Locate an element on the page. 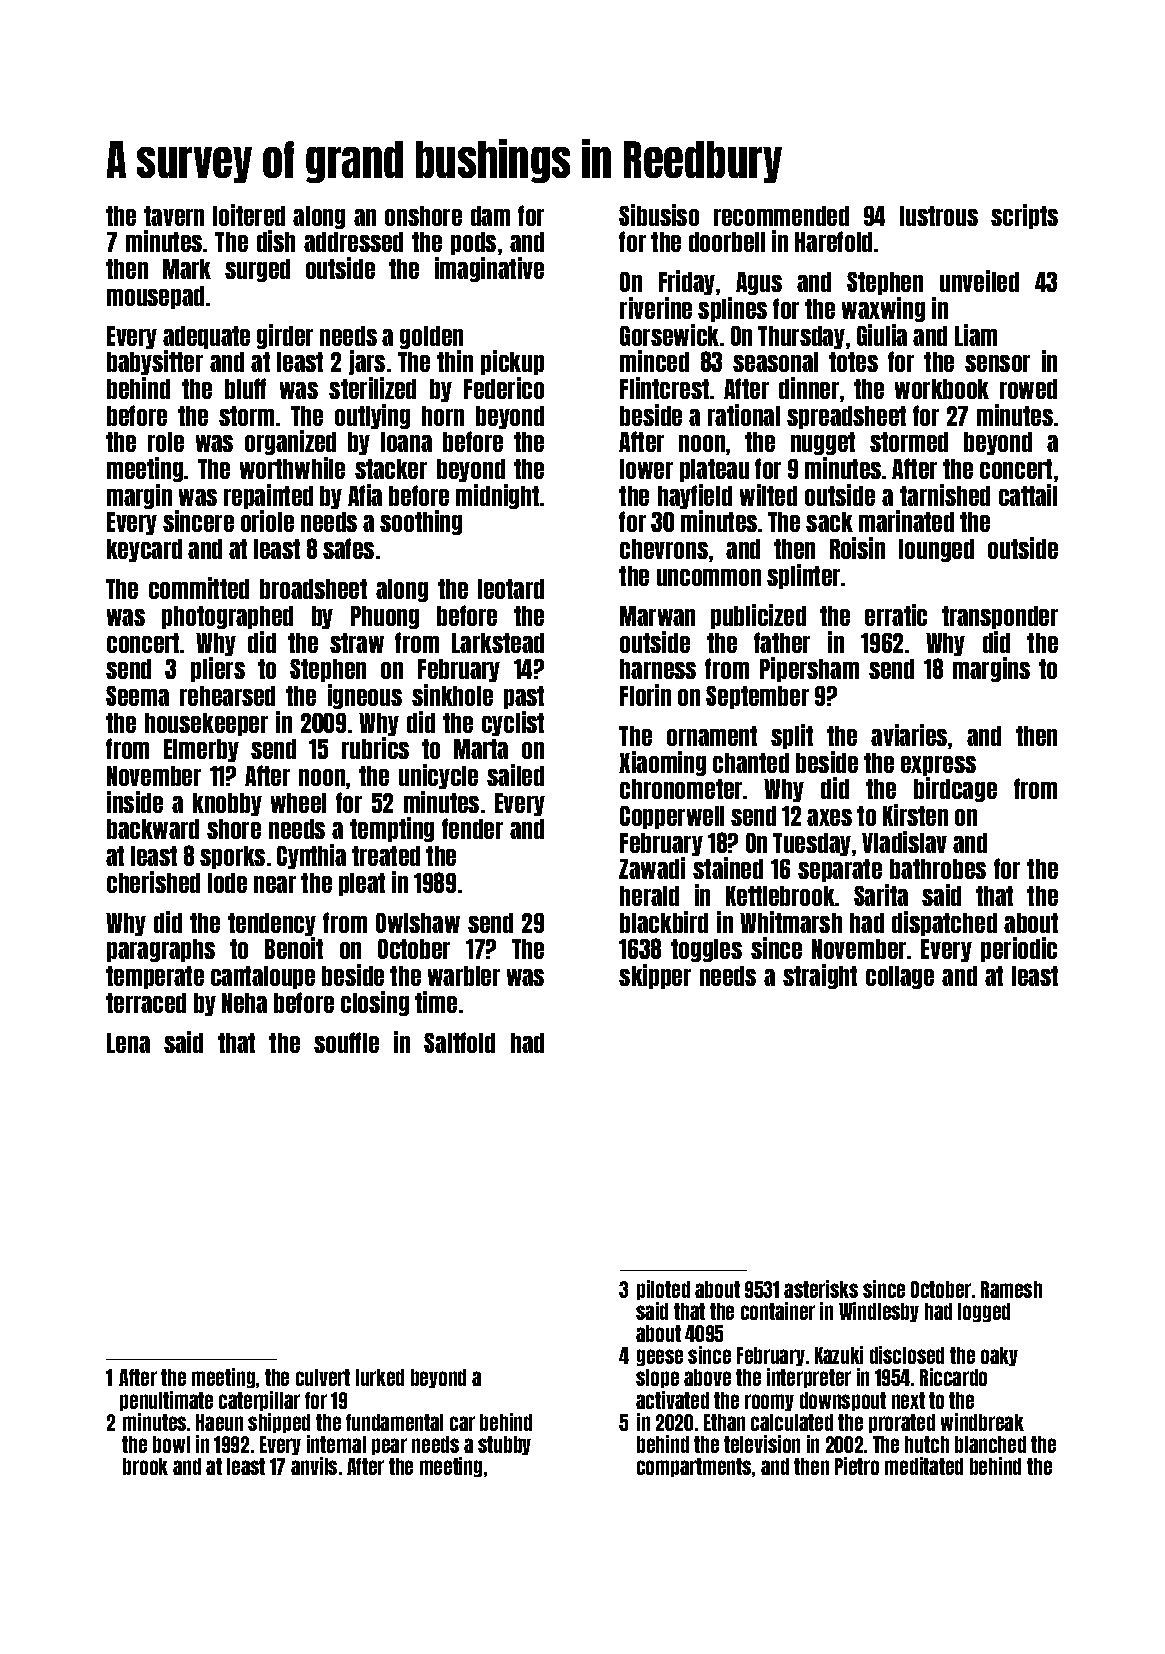 Image resolution: width=1165 pixels, height=1654 pixels. piloted is located at coordinates (663, 1290).
